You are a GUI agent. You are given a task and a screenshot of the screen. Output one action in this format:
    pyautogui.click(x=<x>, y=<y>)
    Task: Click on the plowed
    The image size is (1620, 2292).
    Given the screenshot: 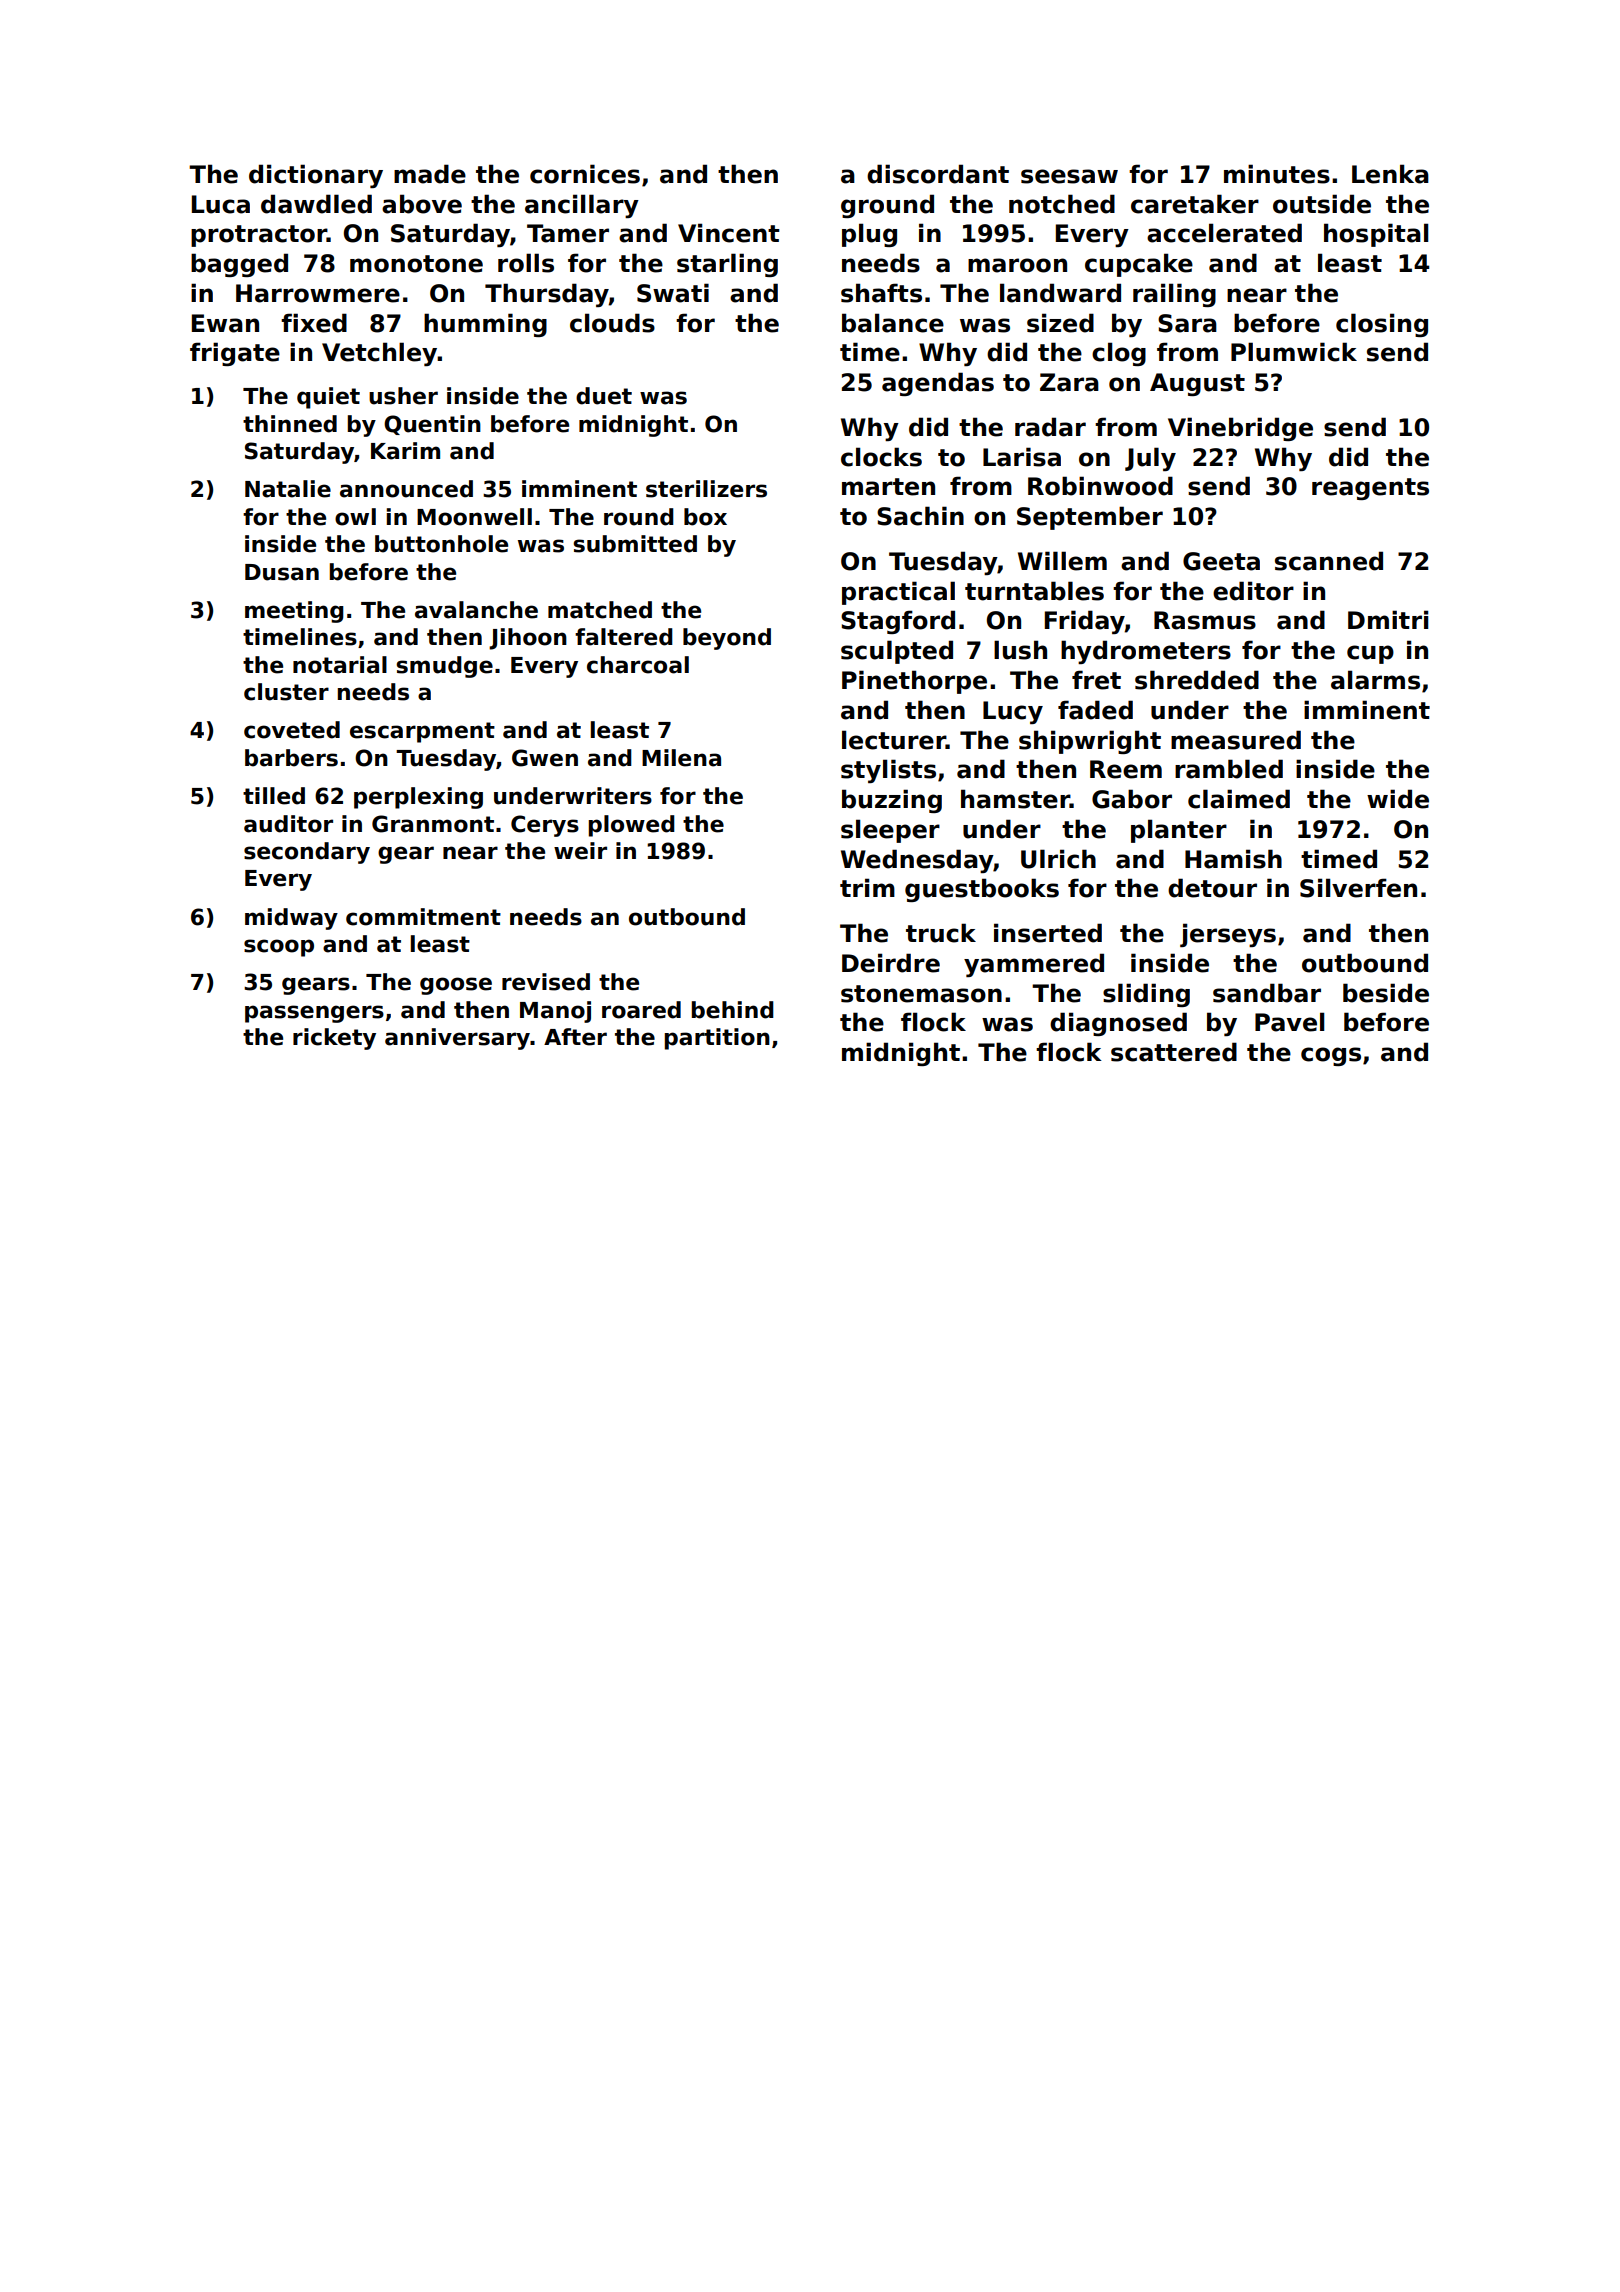 What is the action you would take?
    pyautogui.click(x=632, y=826)
